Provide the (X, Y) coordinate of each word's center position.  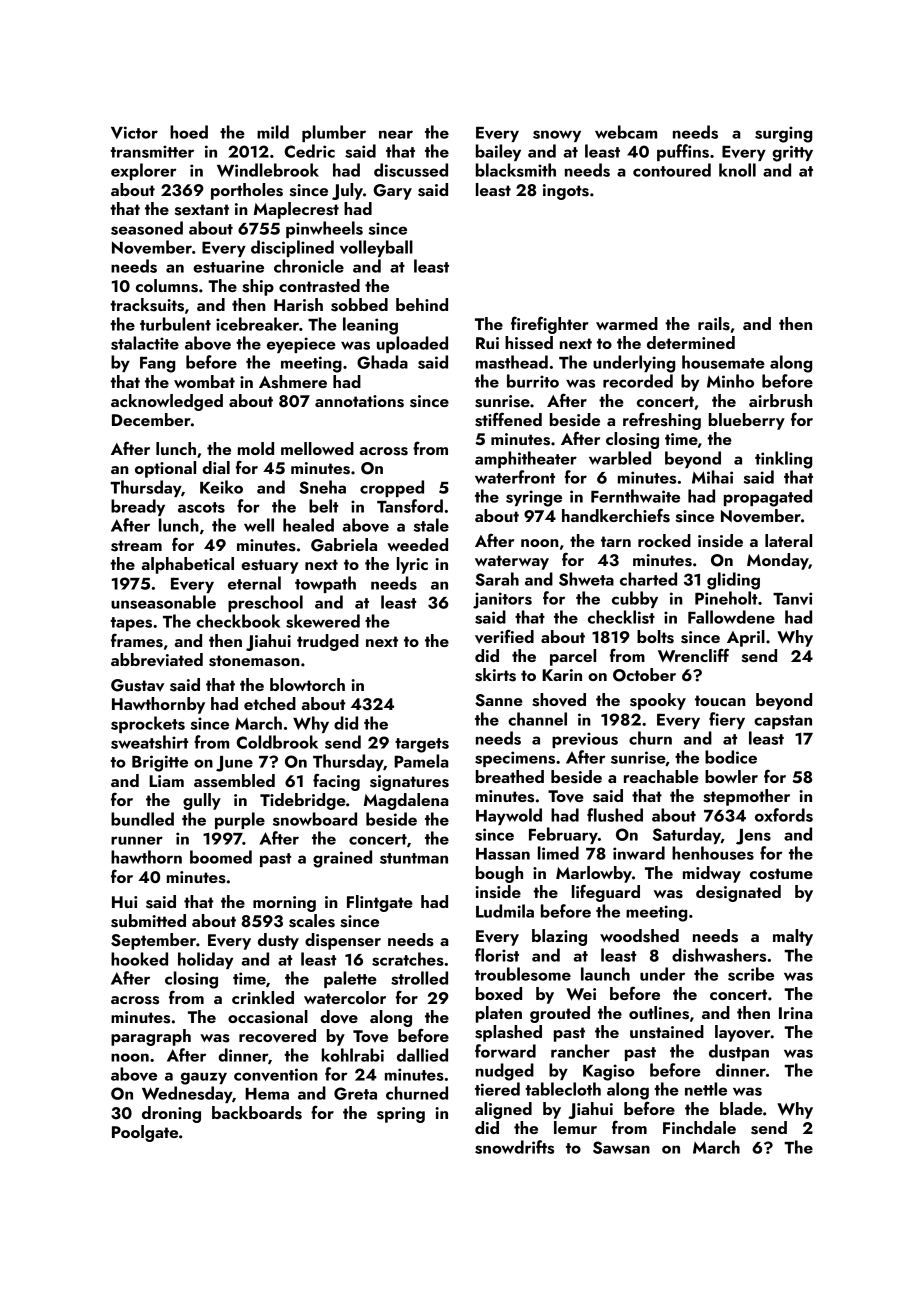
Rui (487, 343)
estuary (270, 566)
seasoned (147, 228)
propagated (768, 498)
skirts (495, 675)
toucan (720, 700)
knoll (737, 170)
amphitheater (526, 459)
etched (270, 703)
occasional (268, 1017)
